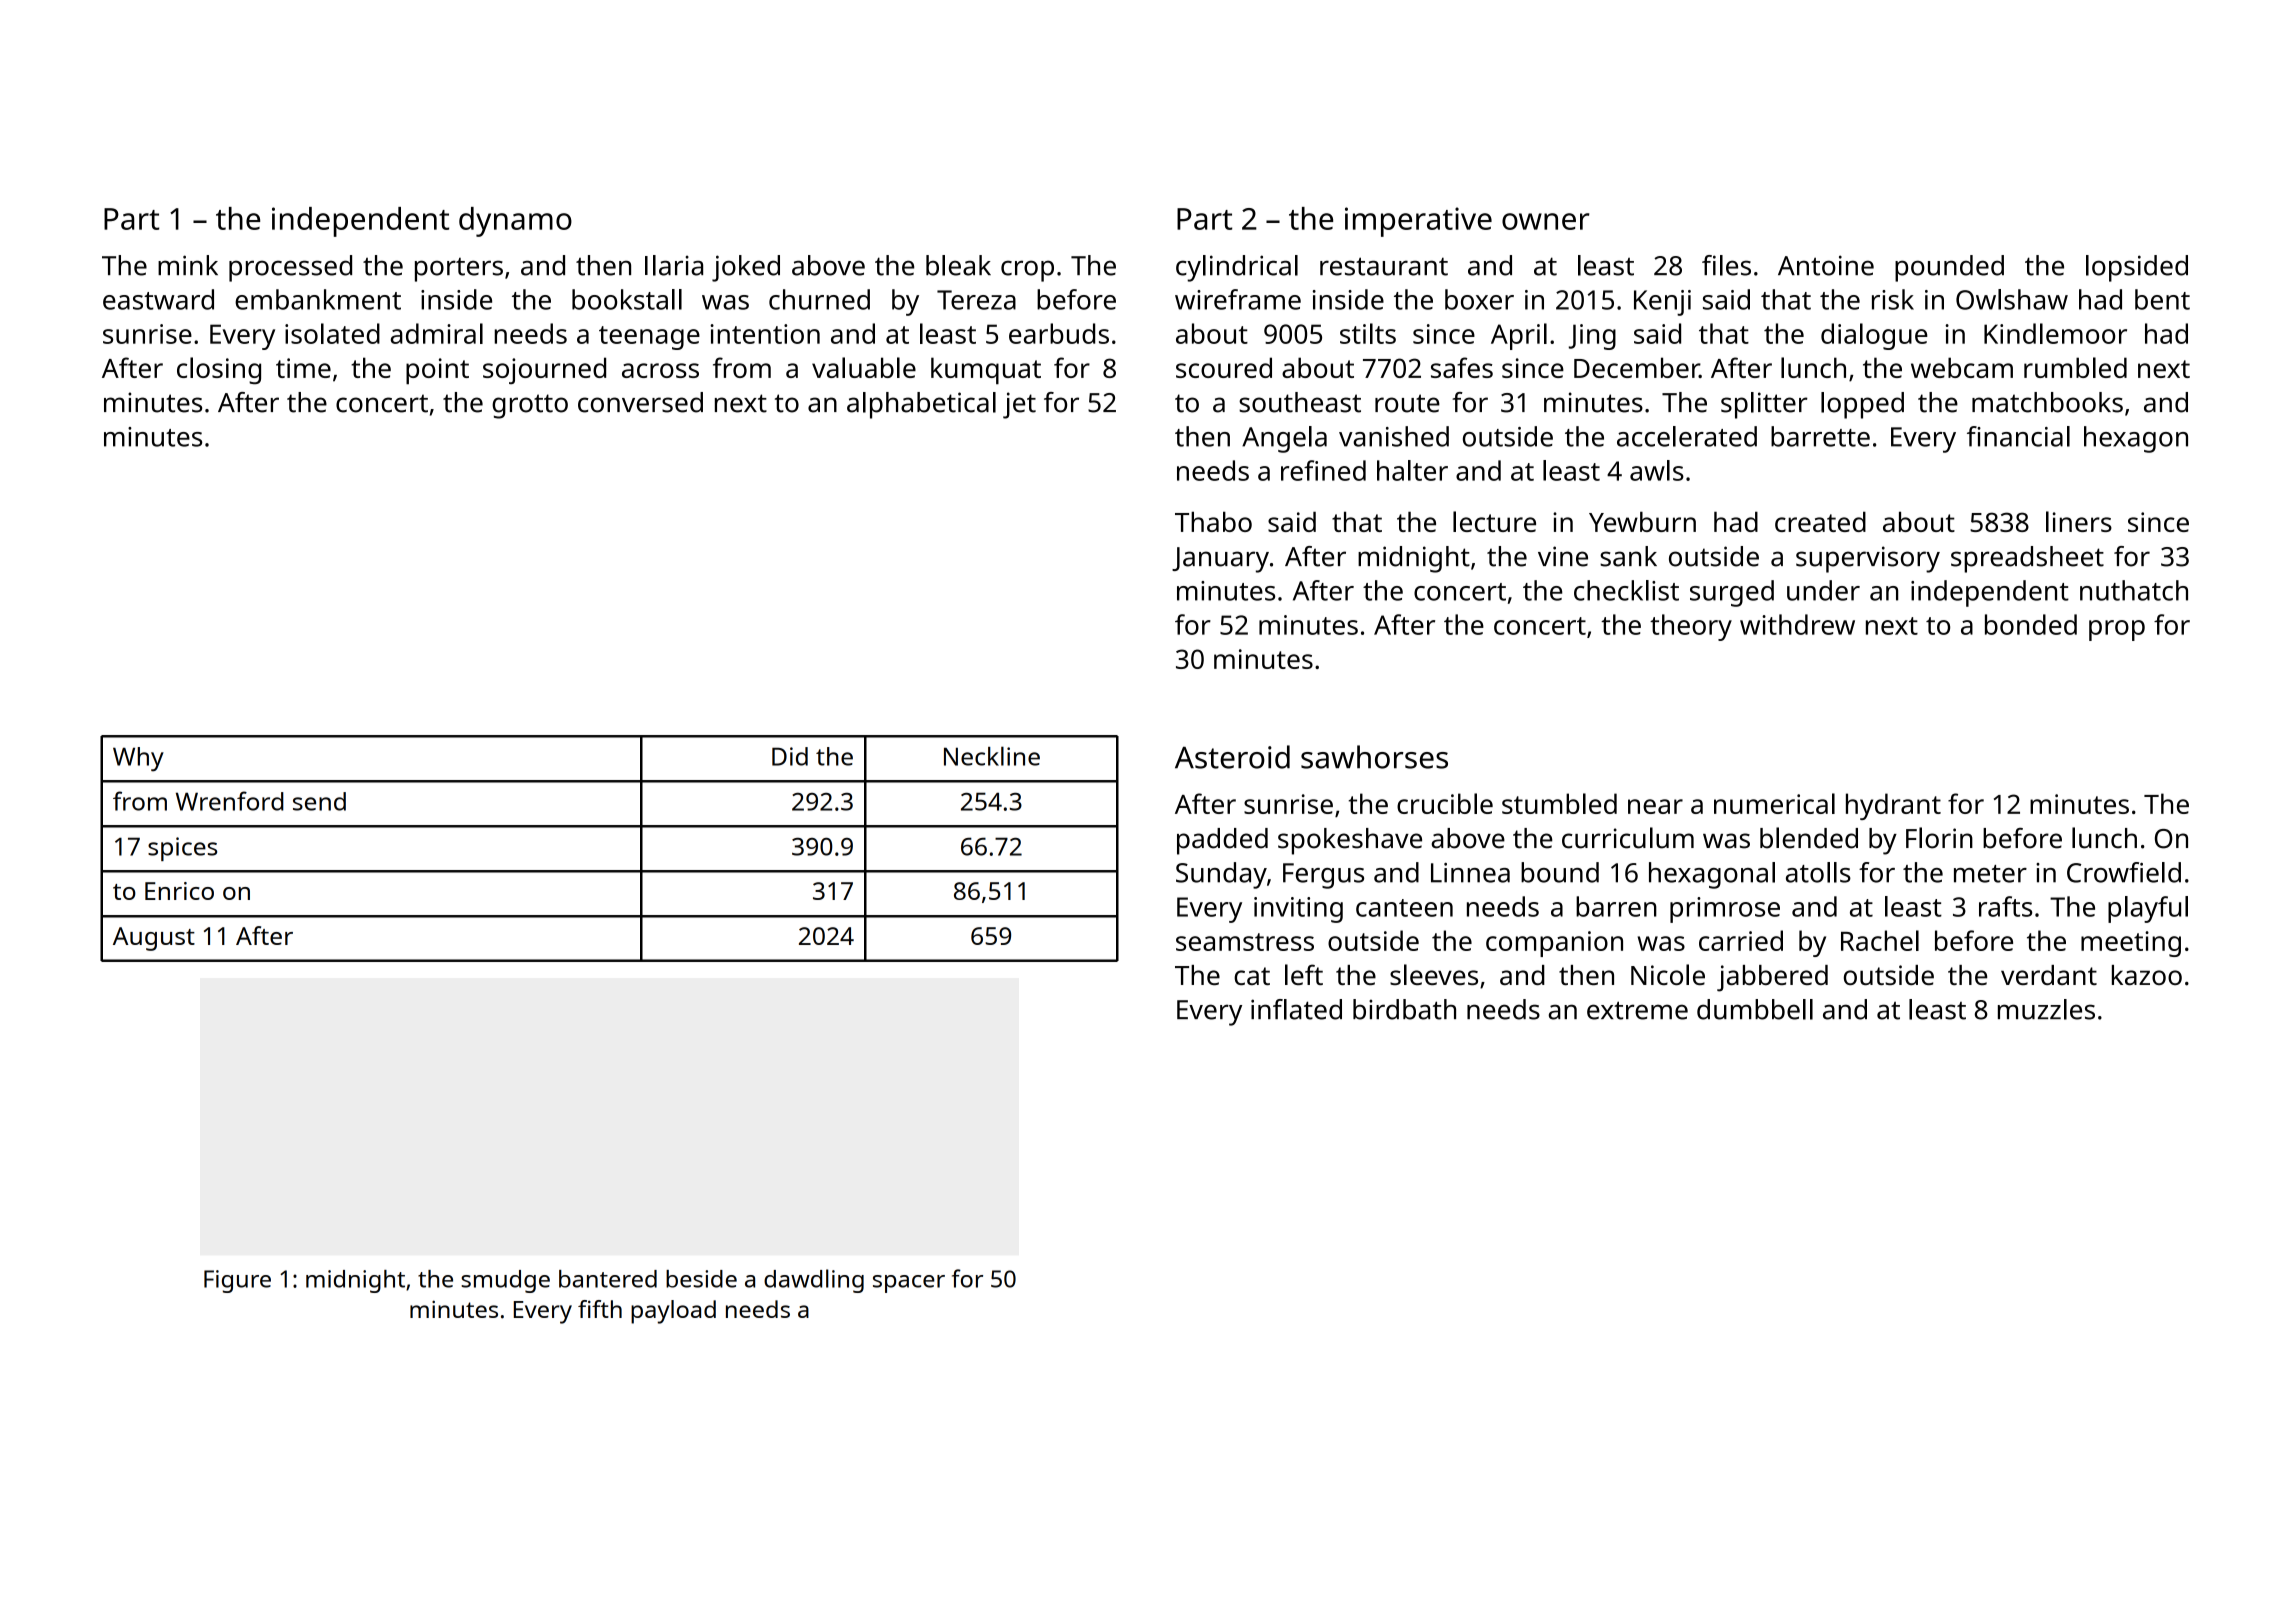  What do you see at coordinates (992, 756) in the image?
I see `Neckline` at bounding box center [992, 756].
